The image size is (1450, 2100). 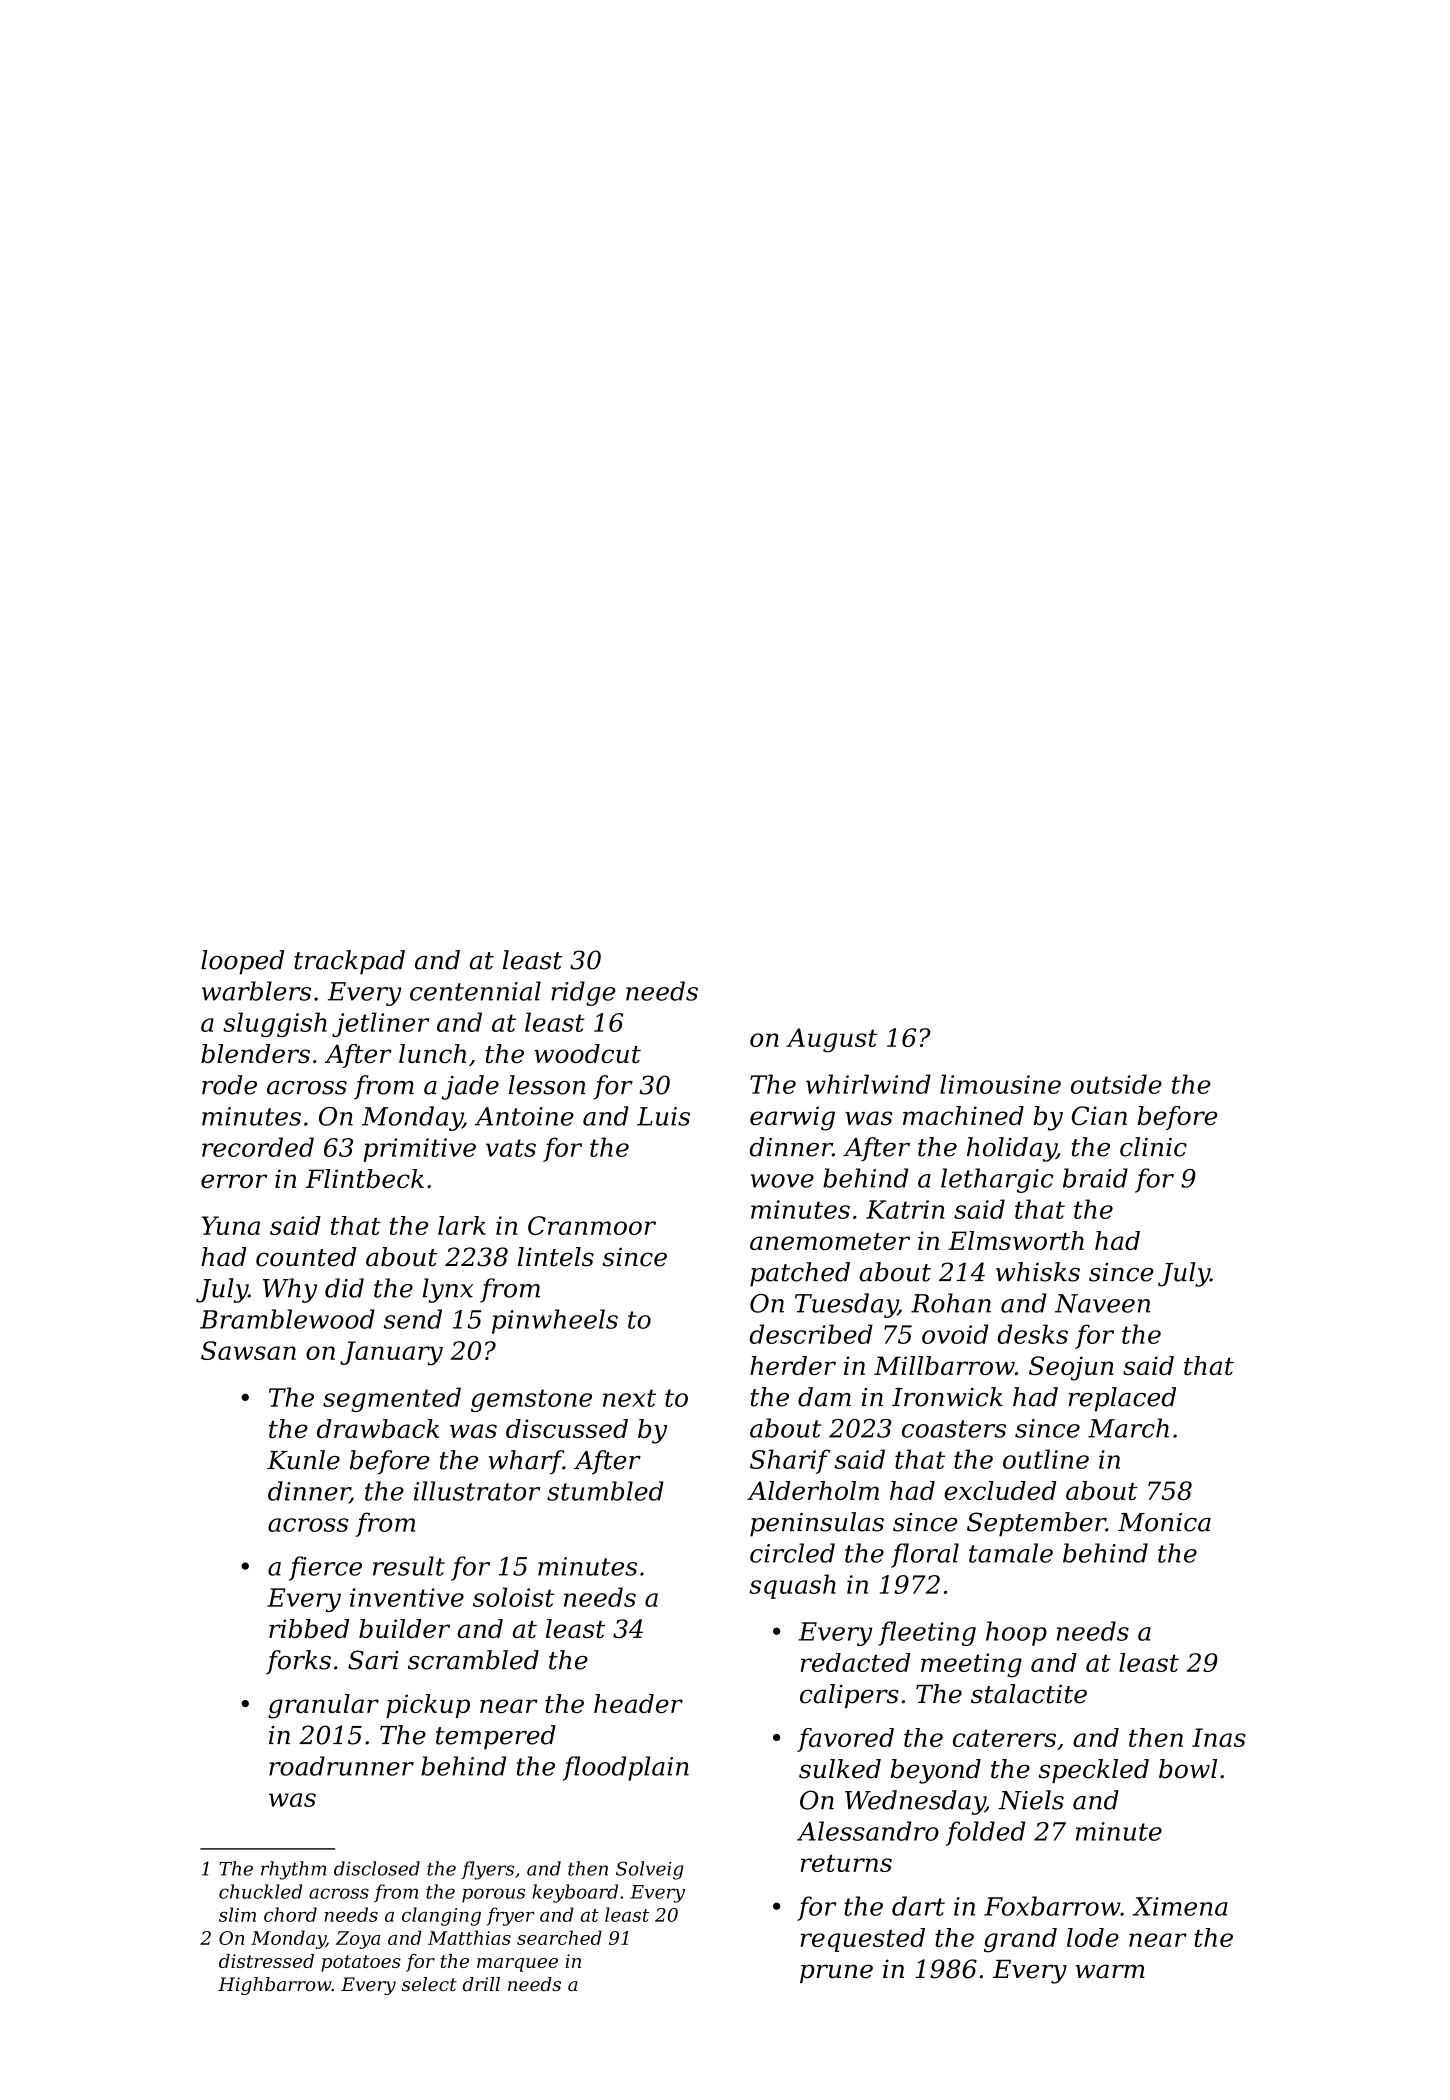 What do you see at coordinates (832, 1040) in the screenshot?
I see `August` at bounding box center [832, 1040].
